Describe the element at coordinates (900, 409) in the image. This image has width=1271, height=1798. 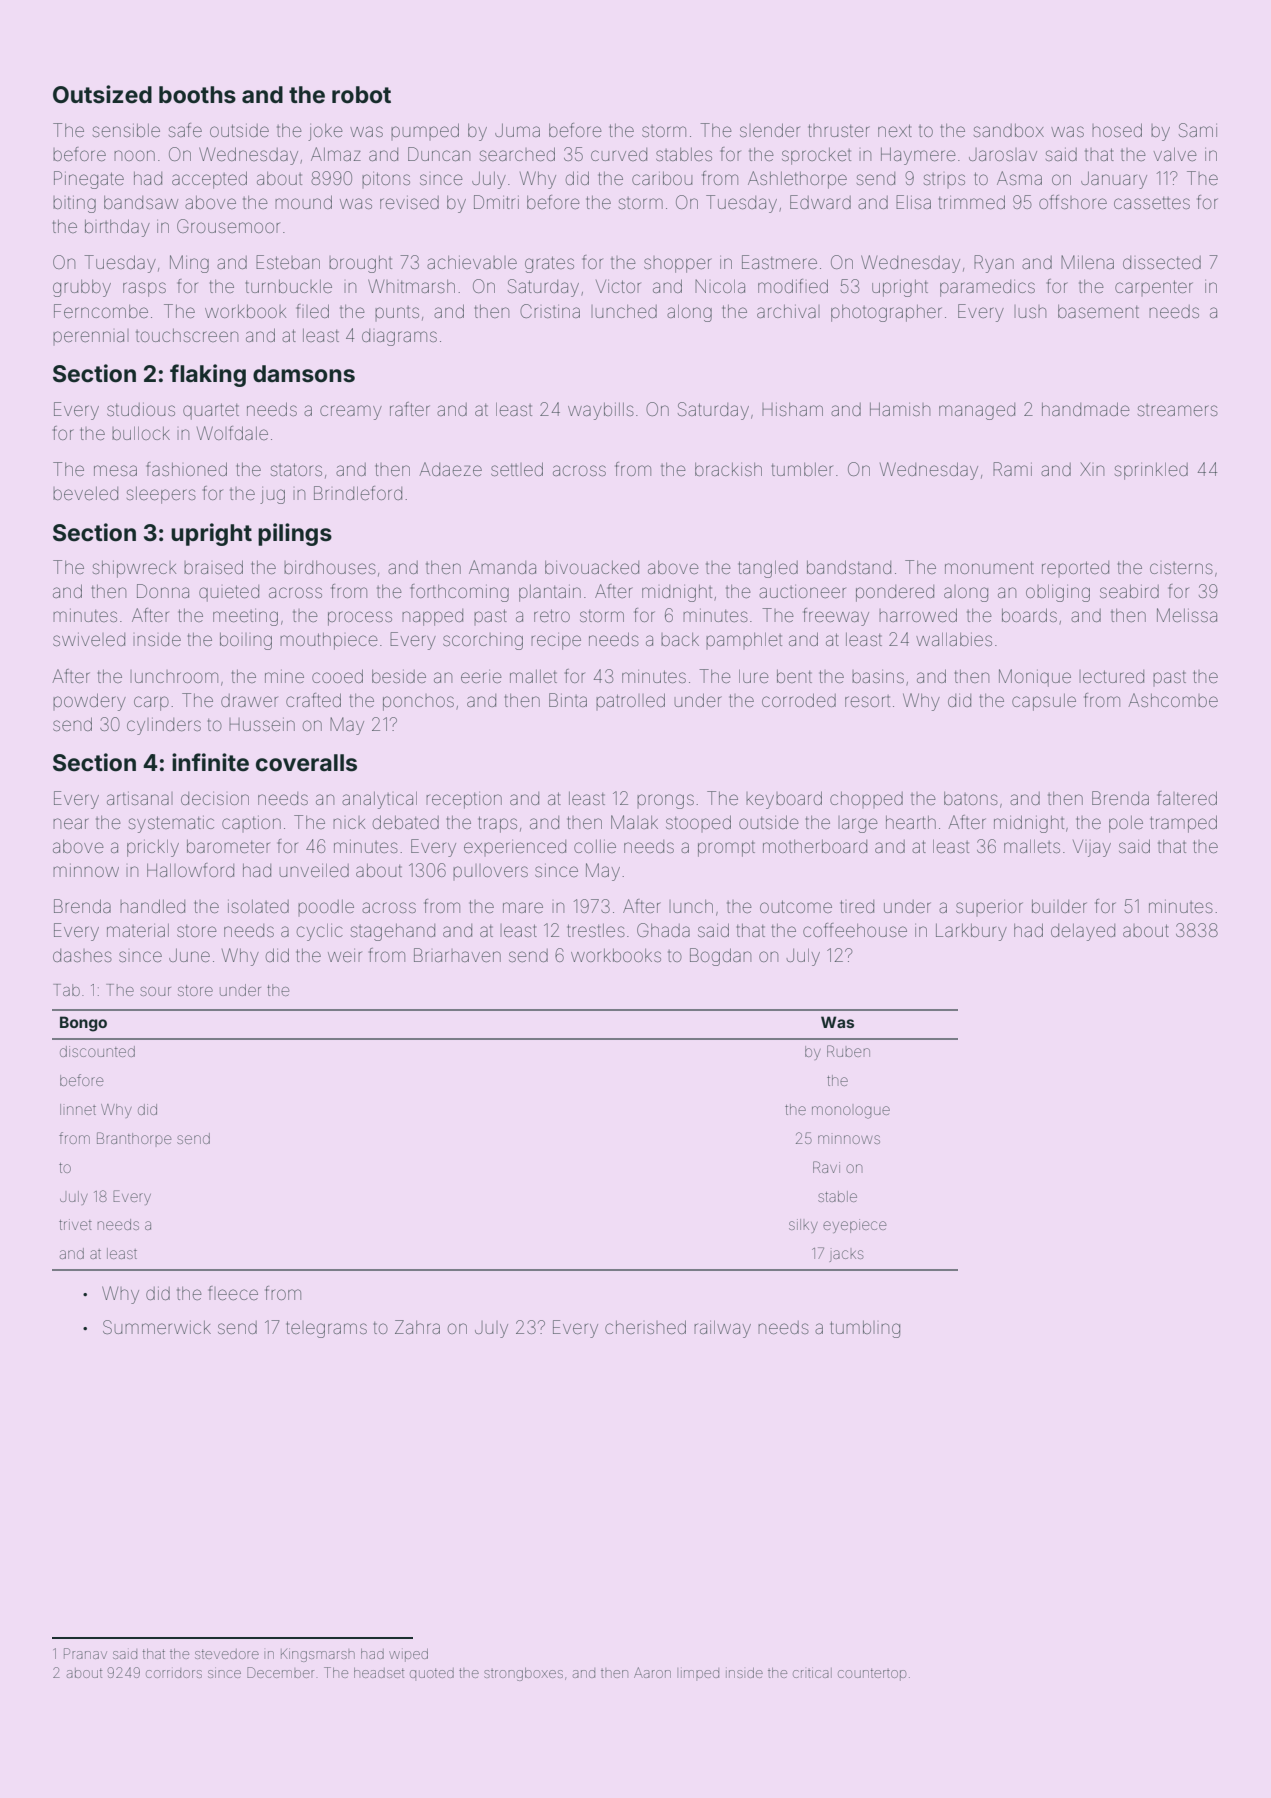
I see `Hamish` at that location.
